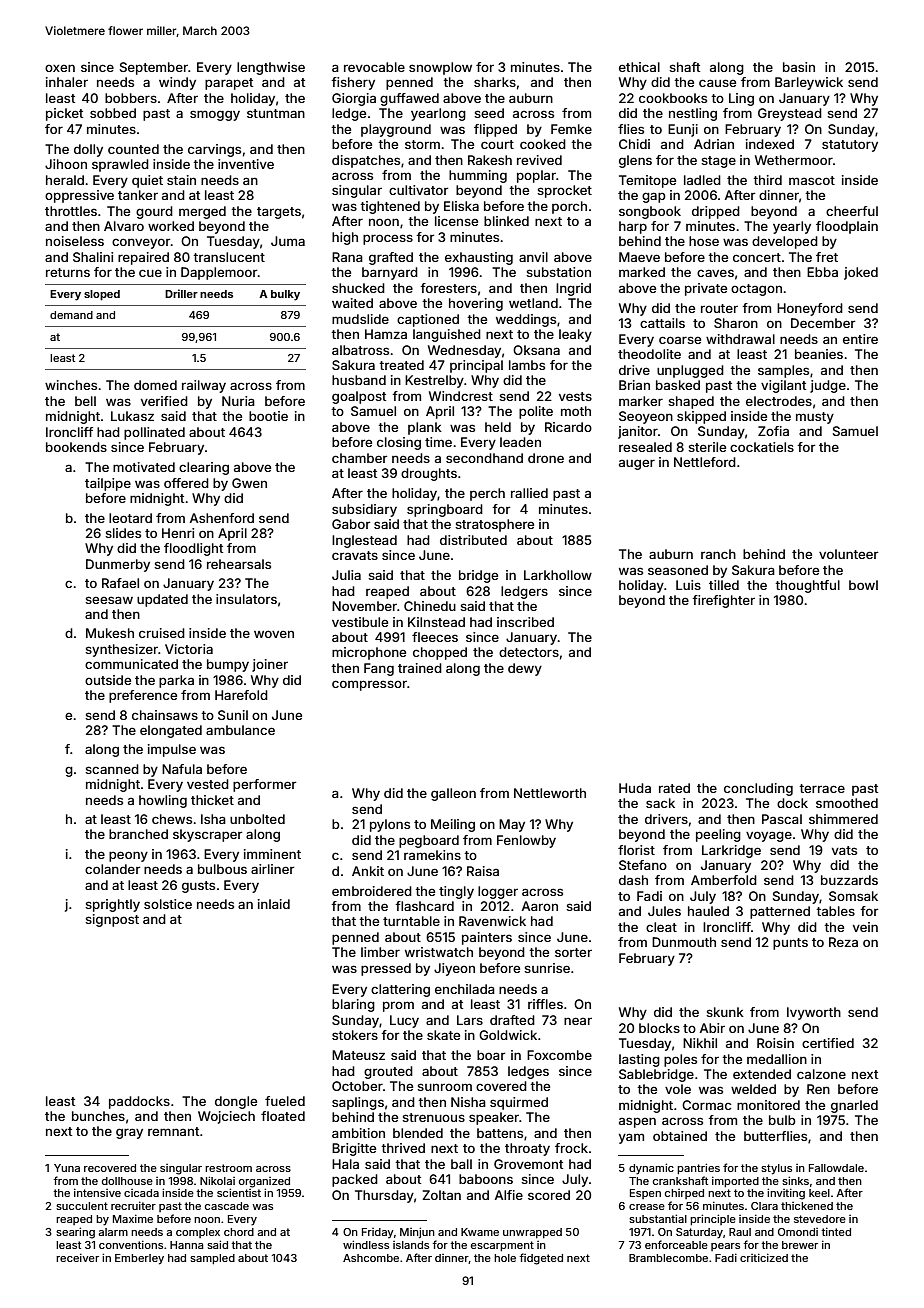 The image size is (924, 1308). What do you see at coordinates (139, 1259) in the screenshot?
I see `Emberley` at bounding box center [139, 1259].
